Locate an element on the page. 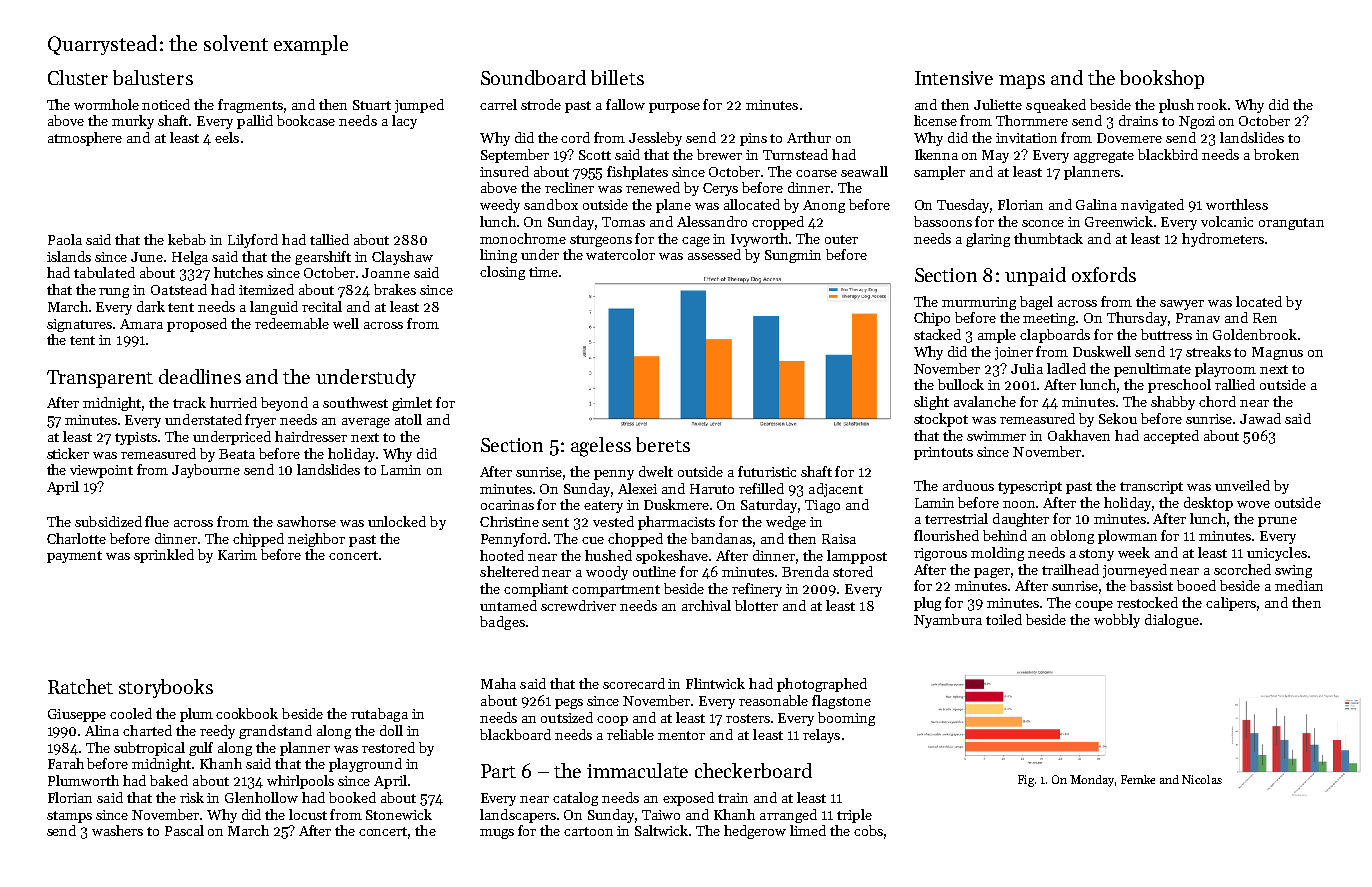  balusters is located at coordinates (153, 77).
